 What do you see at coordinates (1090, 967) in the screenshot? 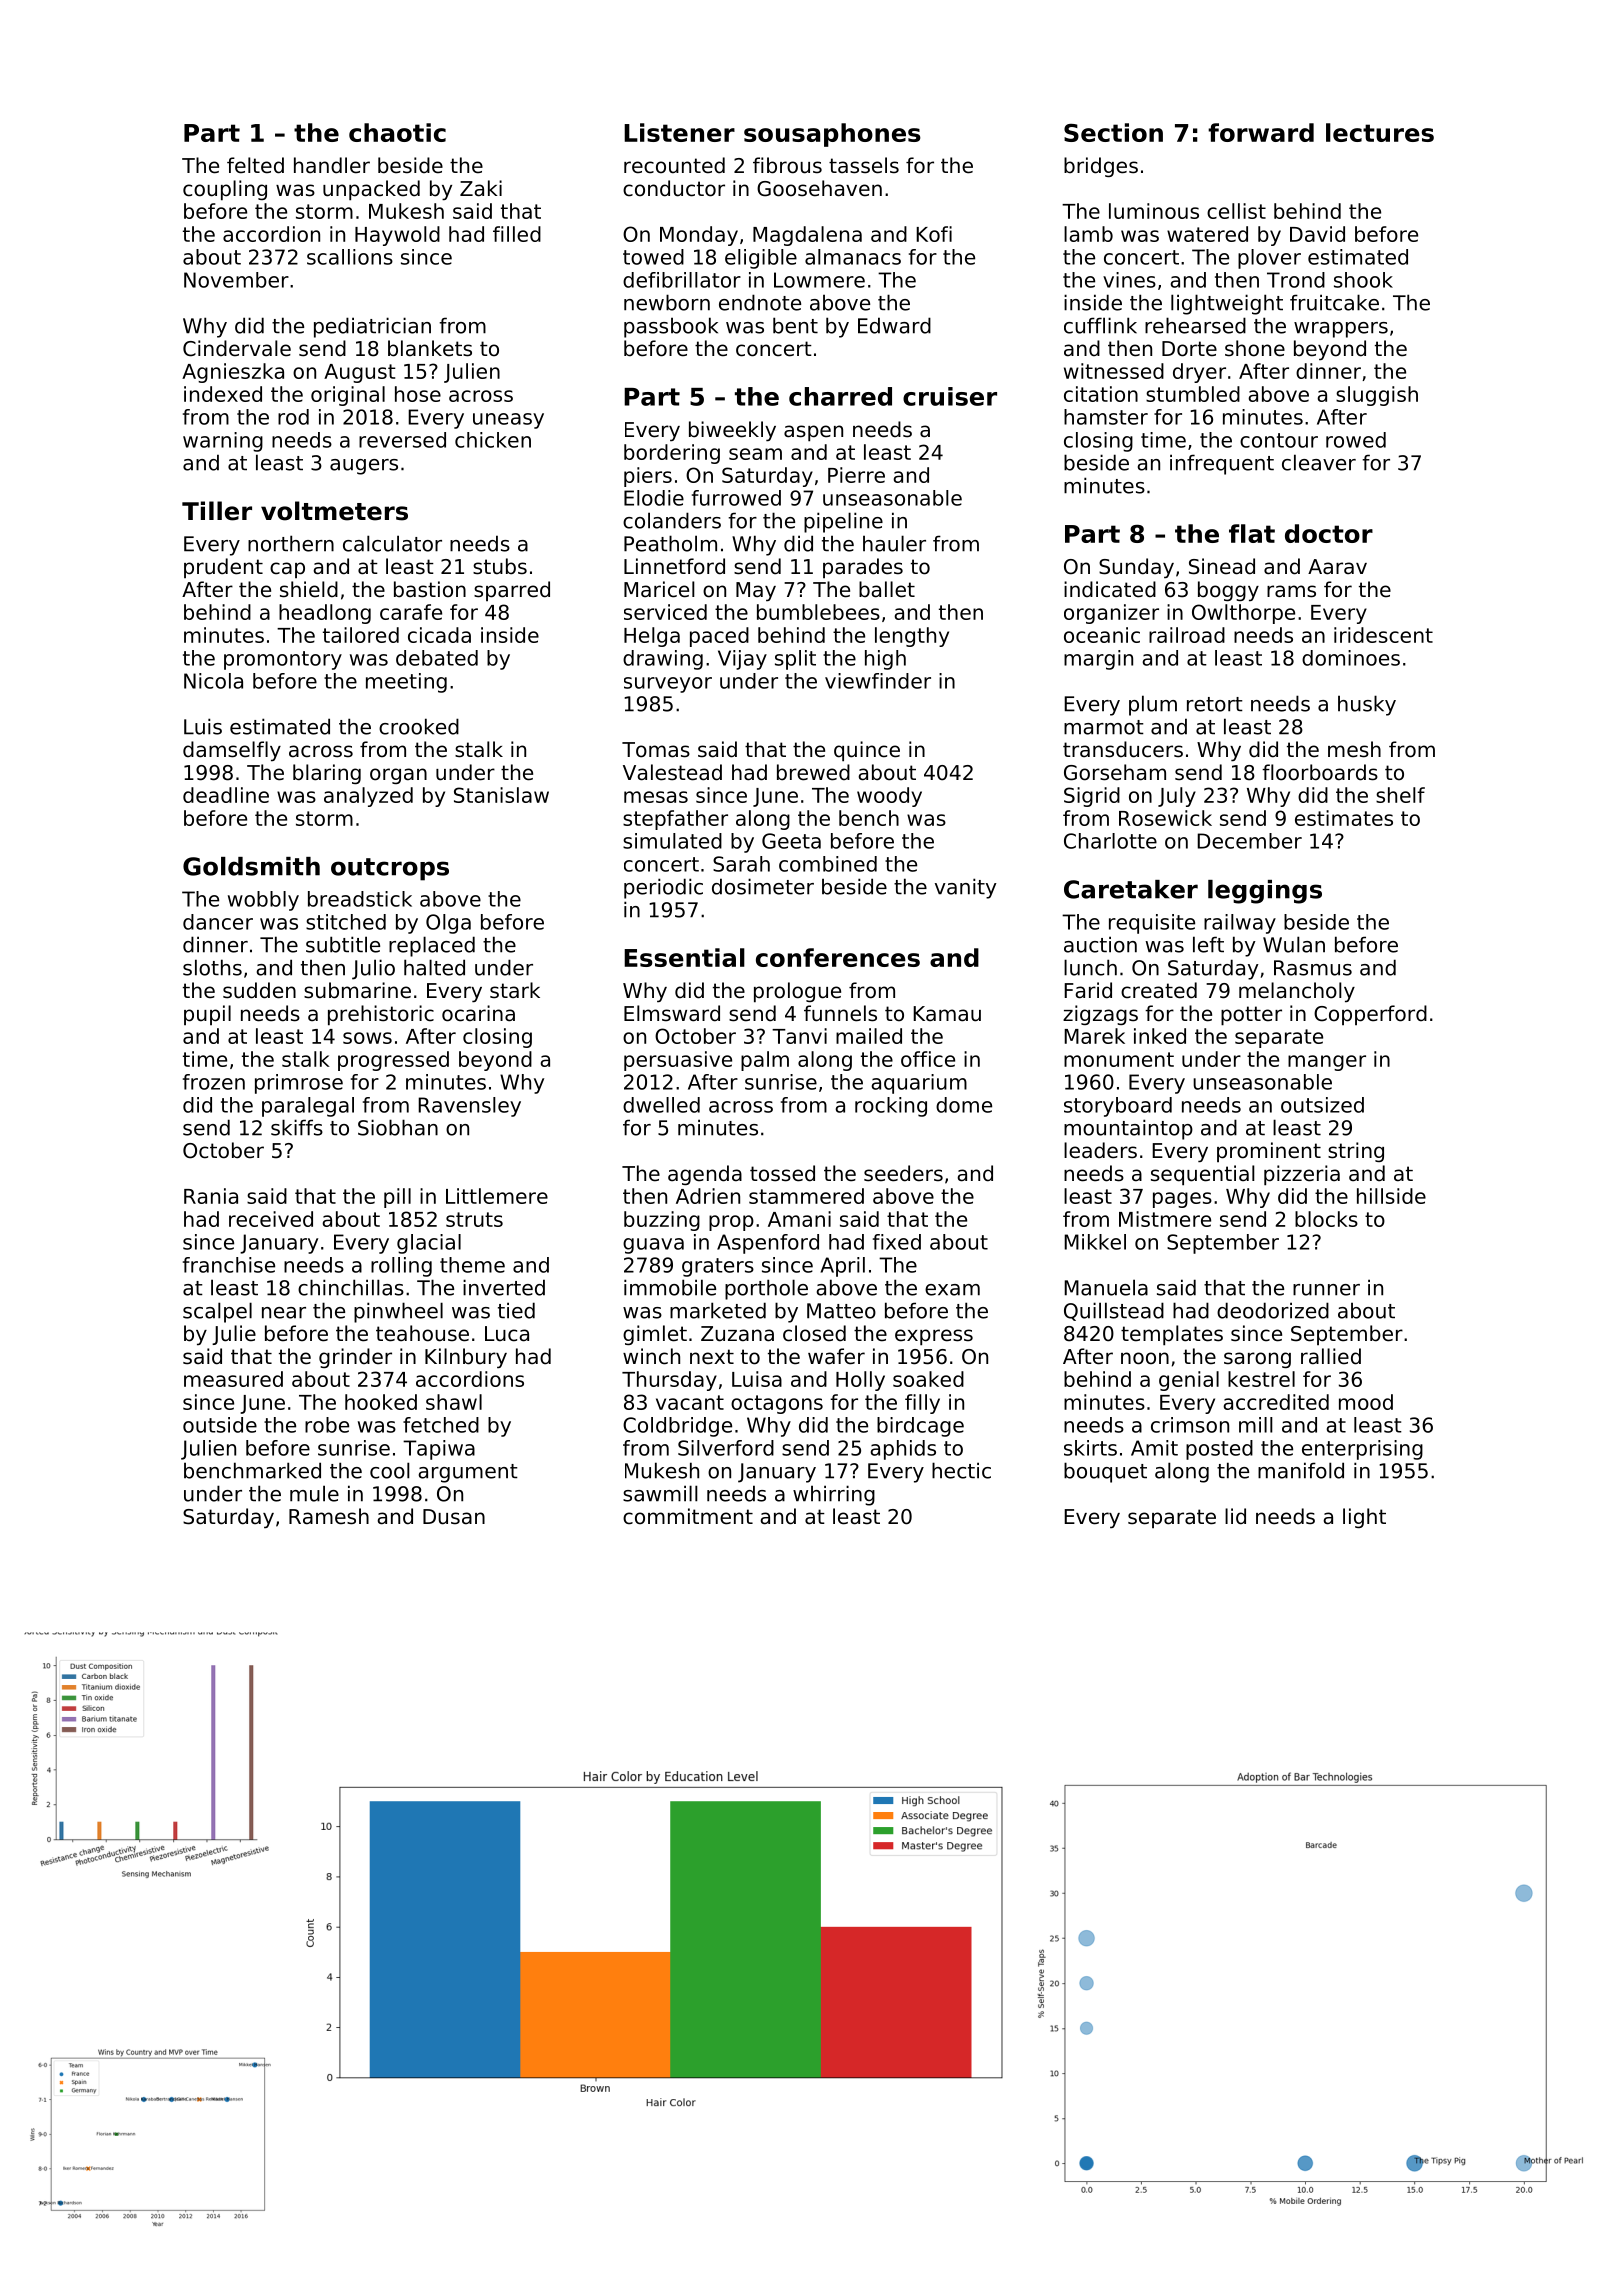
I see `lunch` at bounding box center [1090, 967].
